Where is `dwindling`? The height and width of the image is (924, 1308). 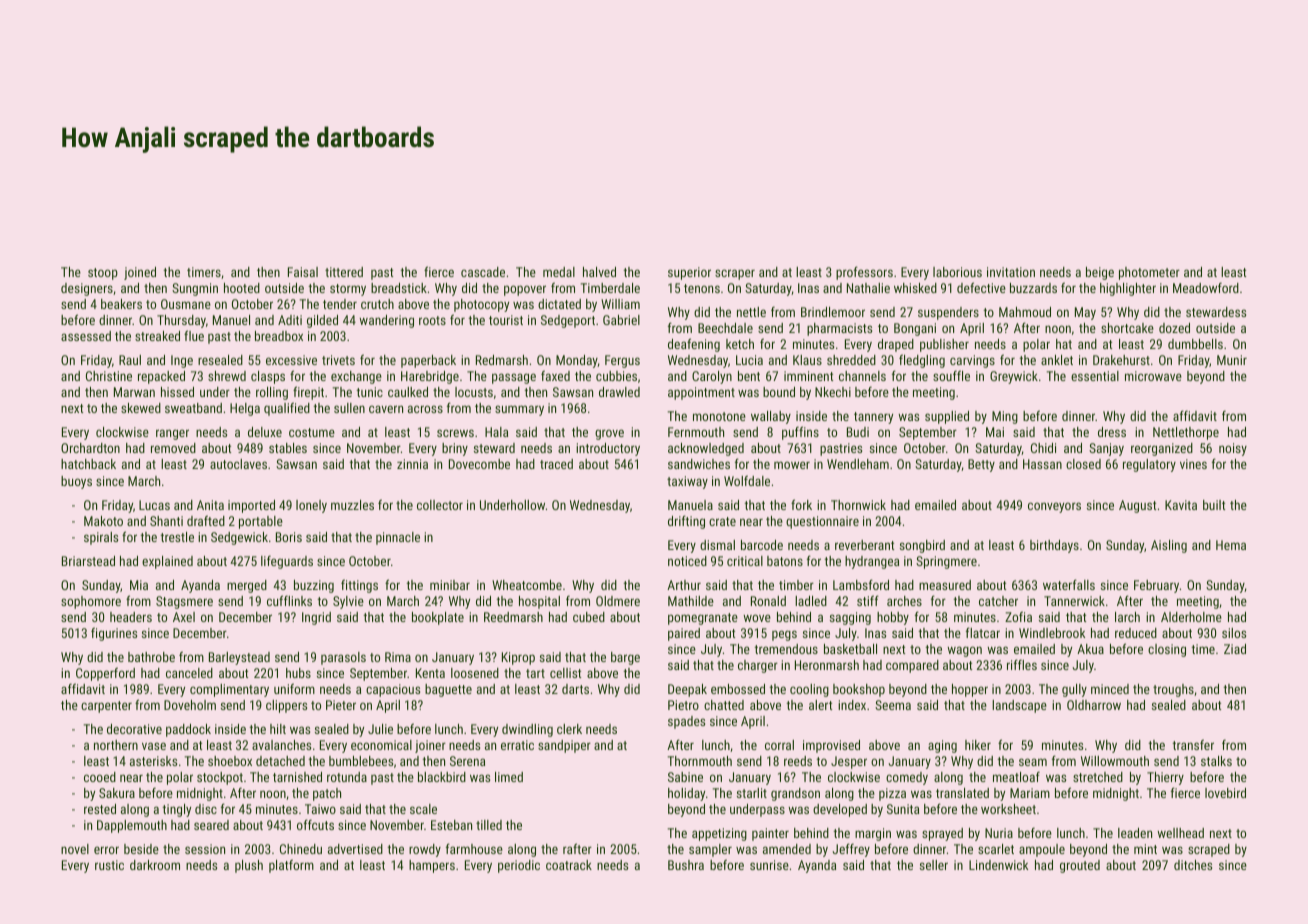
dwindling is located at coordinates (527, 730).
